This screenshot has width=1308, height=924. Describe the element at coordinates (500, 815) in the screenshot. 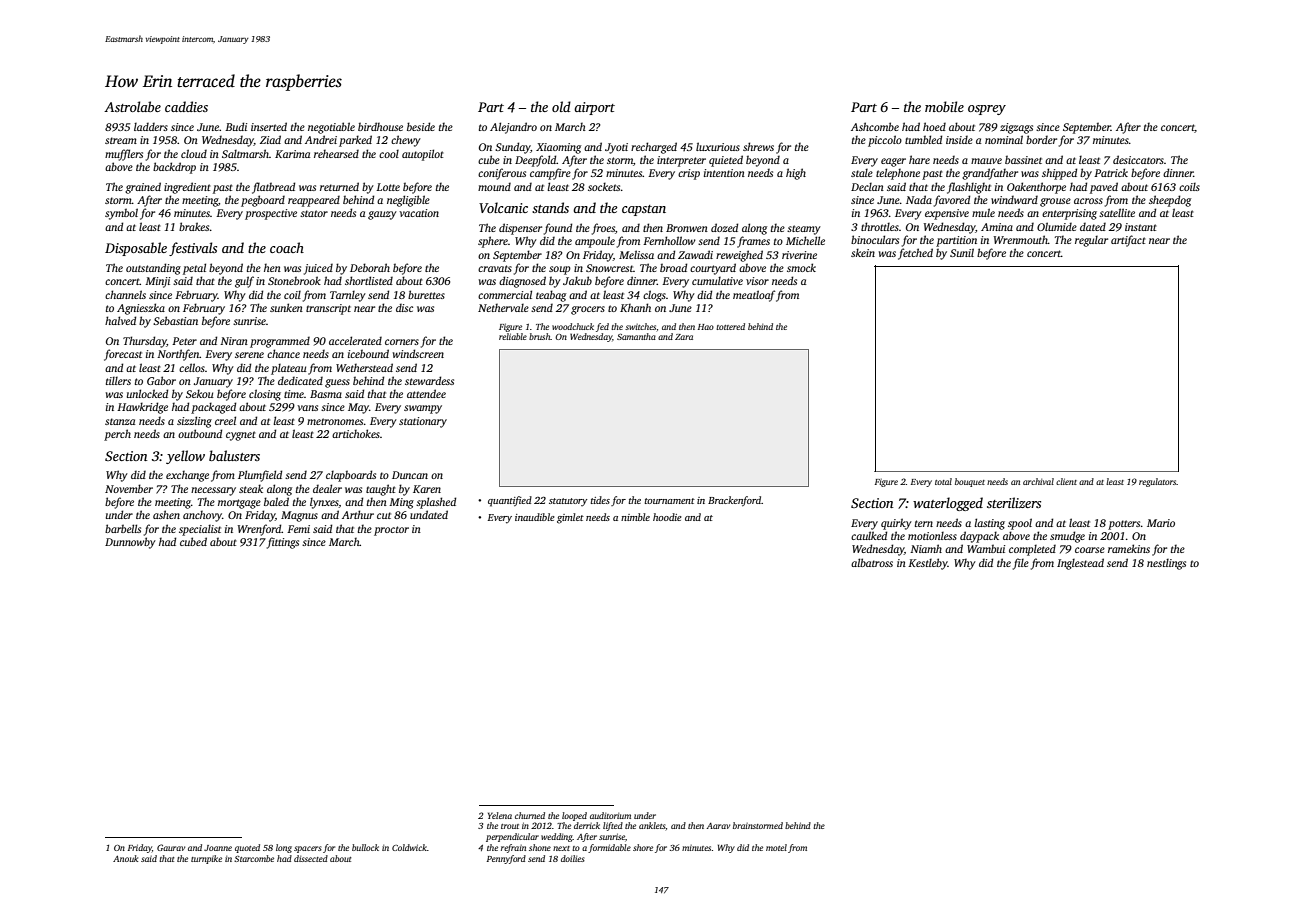

I see `Yelena` at that location.
